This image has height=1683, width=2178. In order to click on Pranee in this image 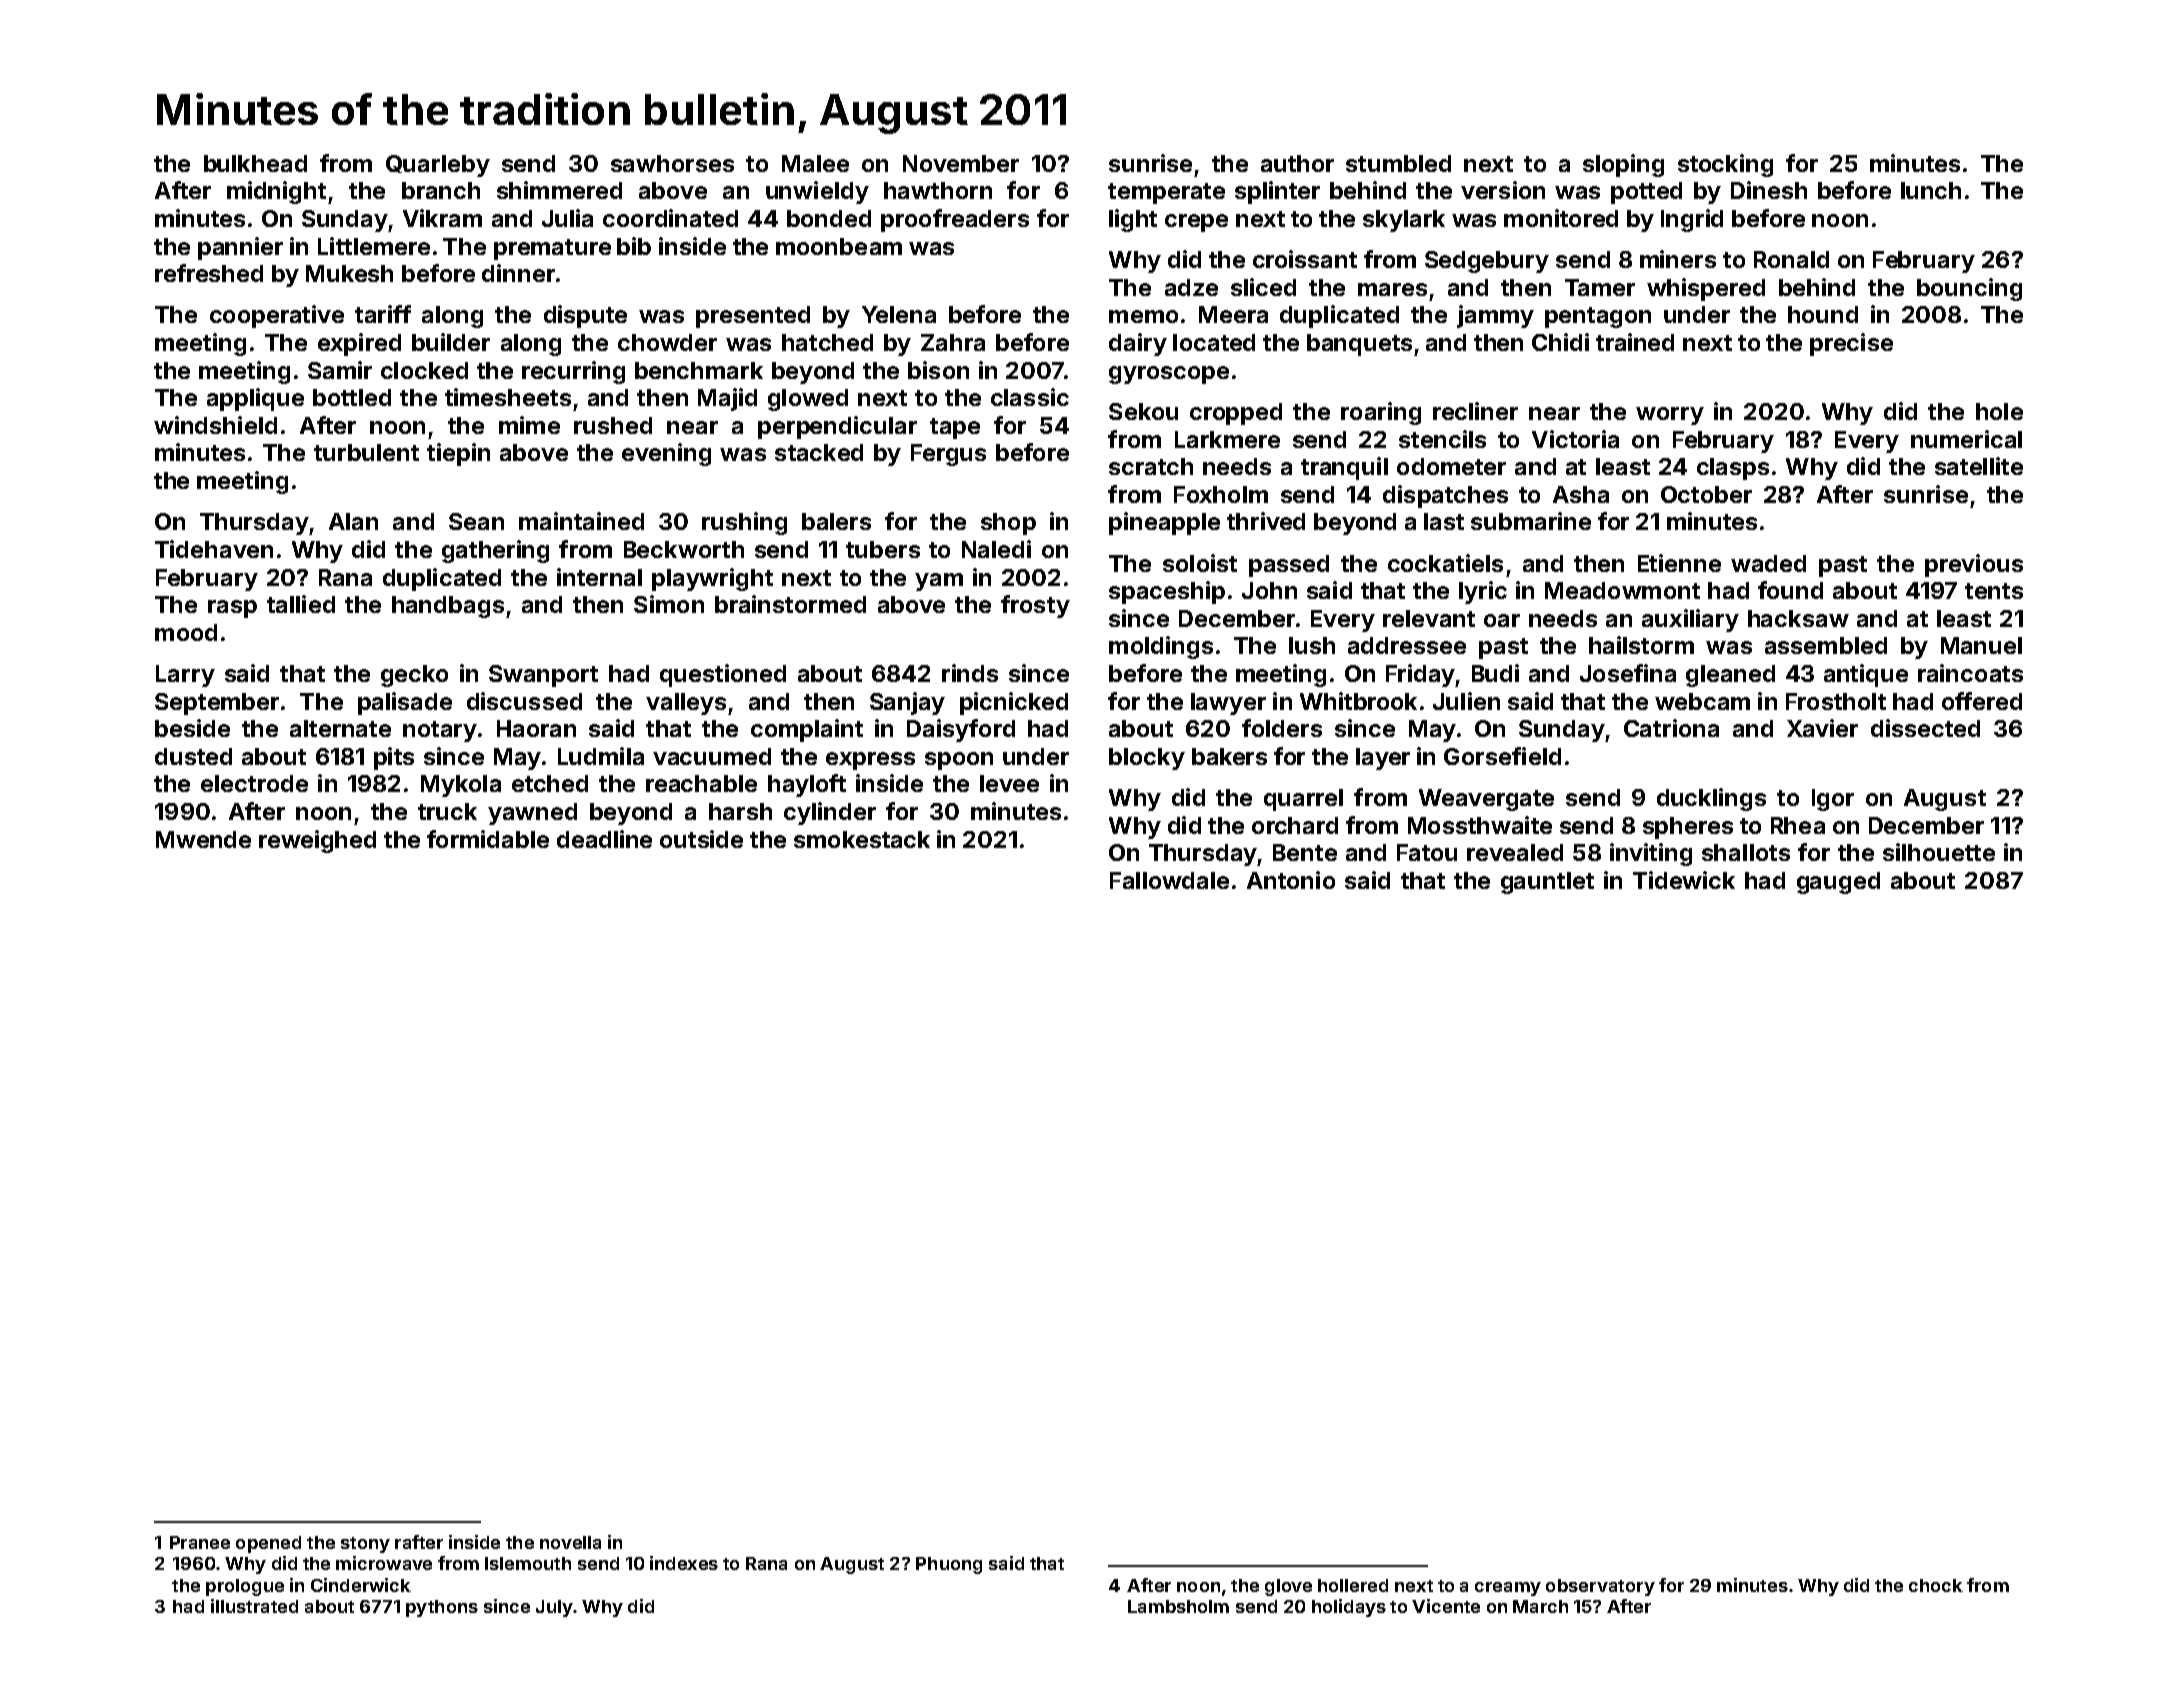, I will do `click(200, 1542)`.
